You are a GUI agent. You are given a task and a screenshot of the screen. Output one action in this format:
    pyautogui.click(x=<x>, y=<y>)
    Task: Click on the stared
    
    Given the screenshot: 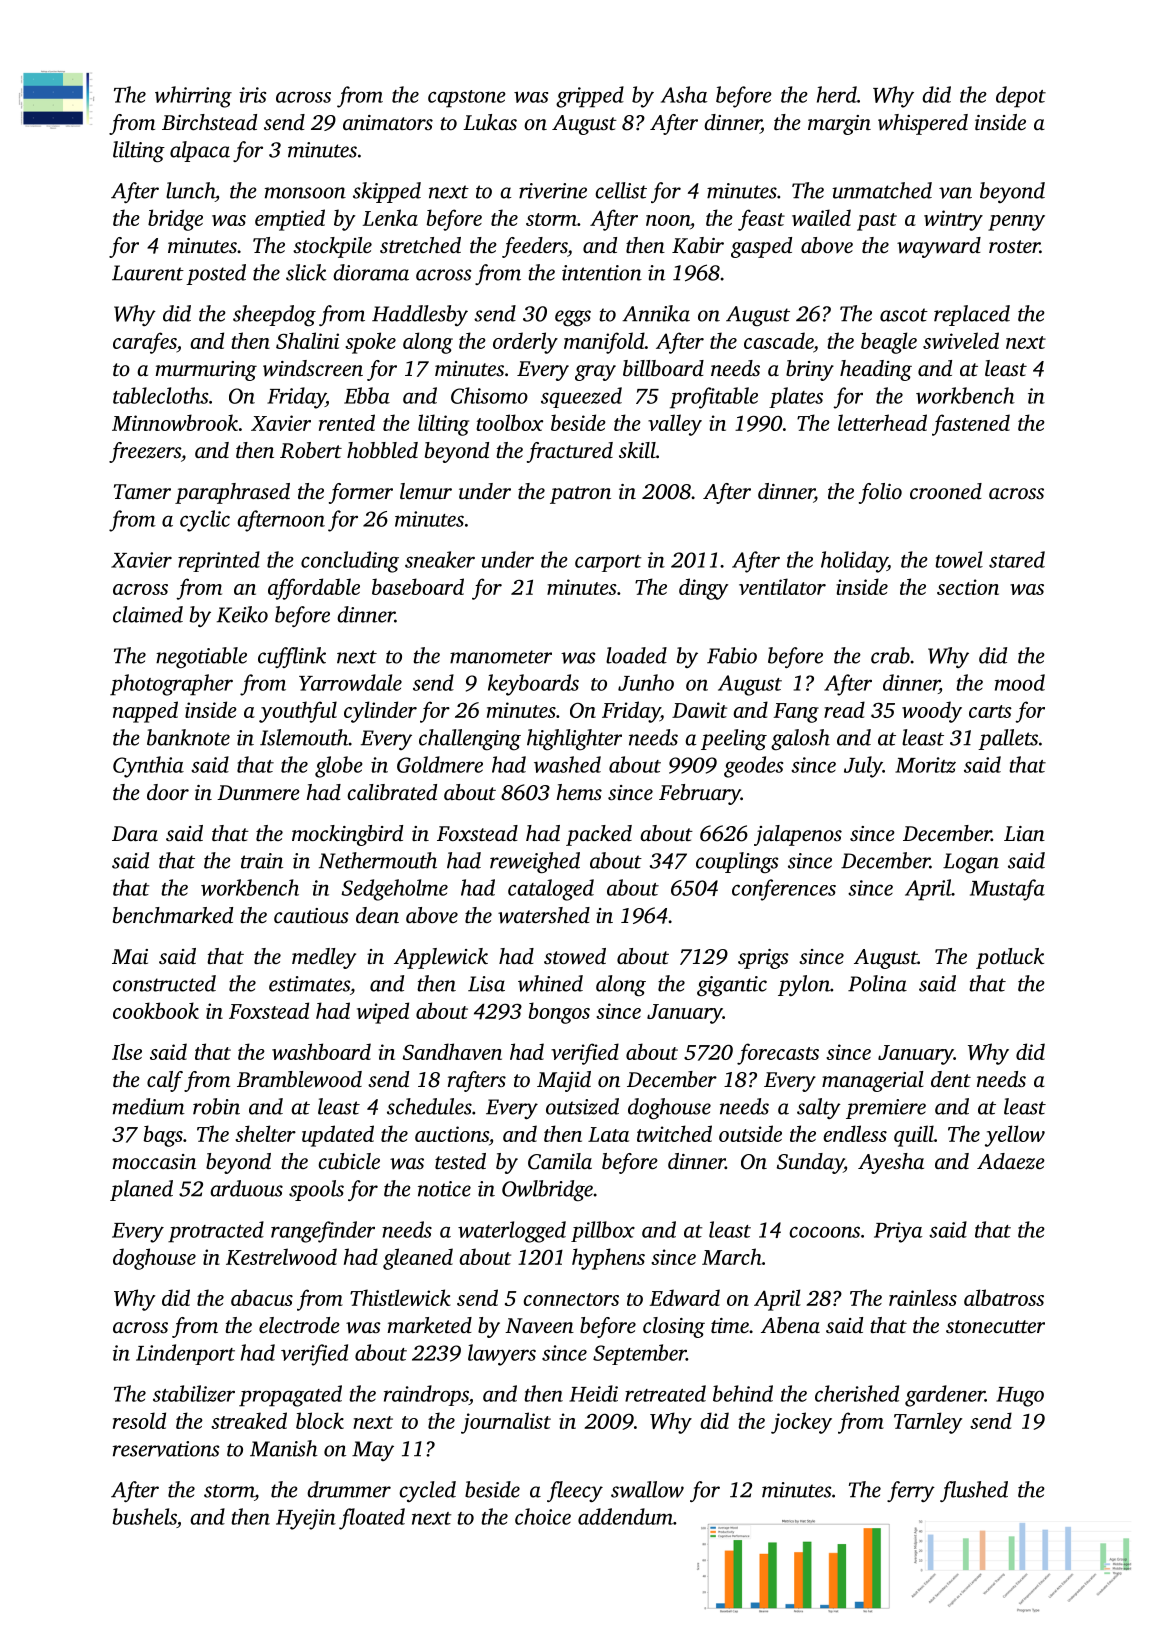 What is the action you would take?
    pyautogui.click(x=1017, y=559)
